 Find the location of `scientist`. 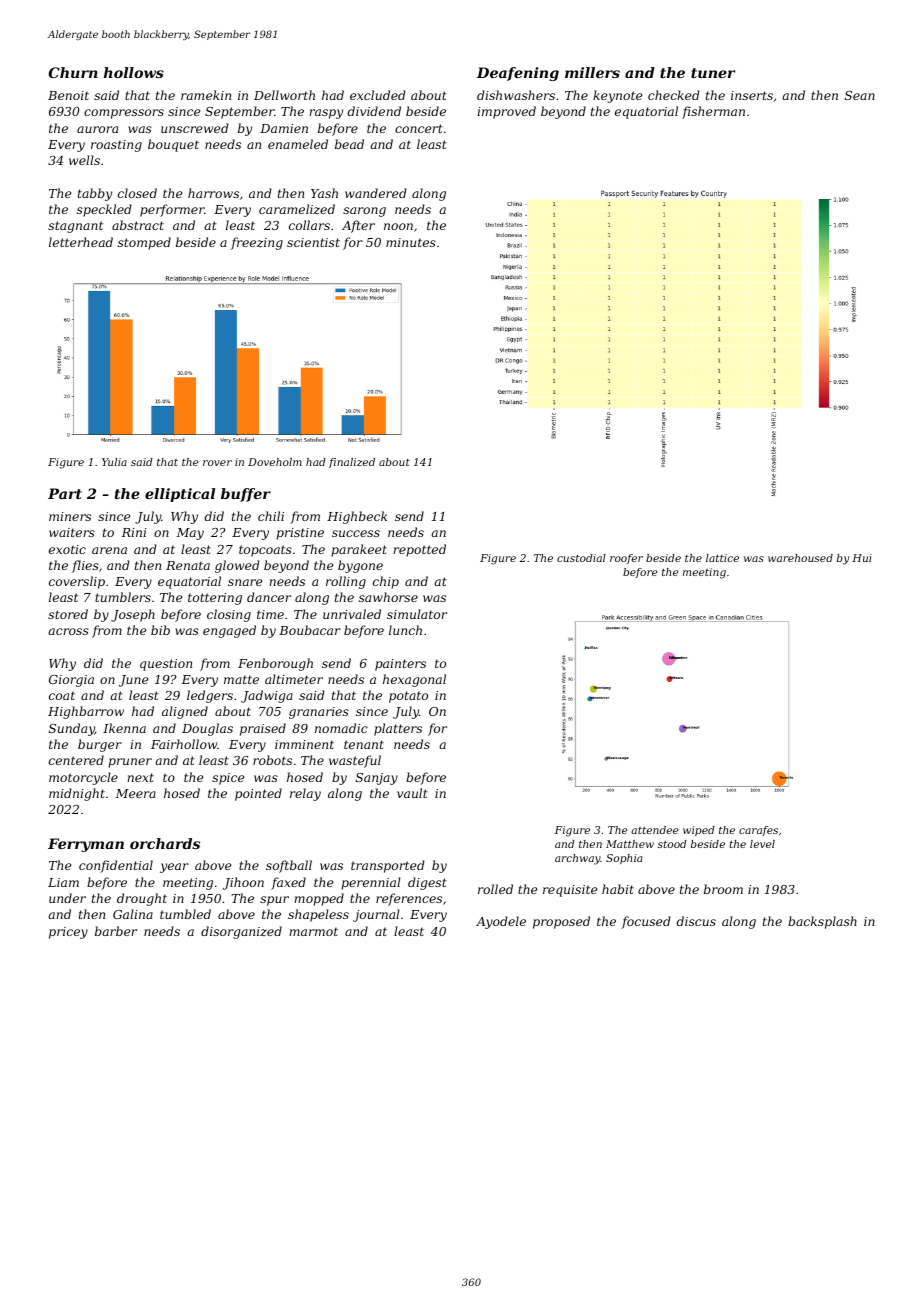

scientist is located at coordinates (313, 242).
